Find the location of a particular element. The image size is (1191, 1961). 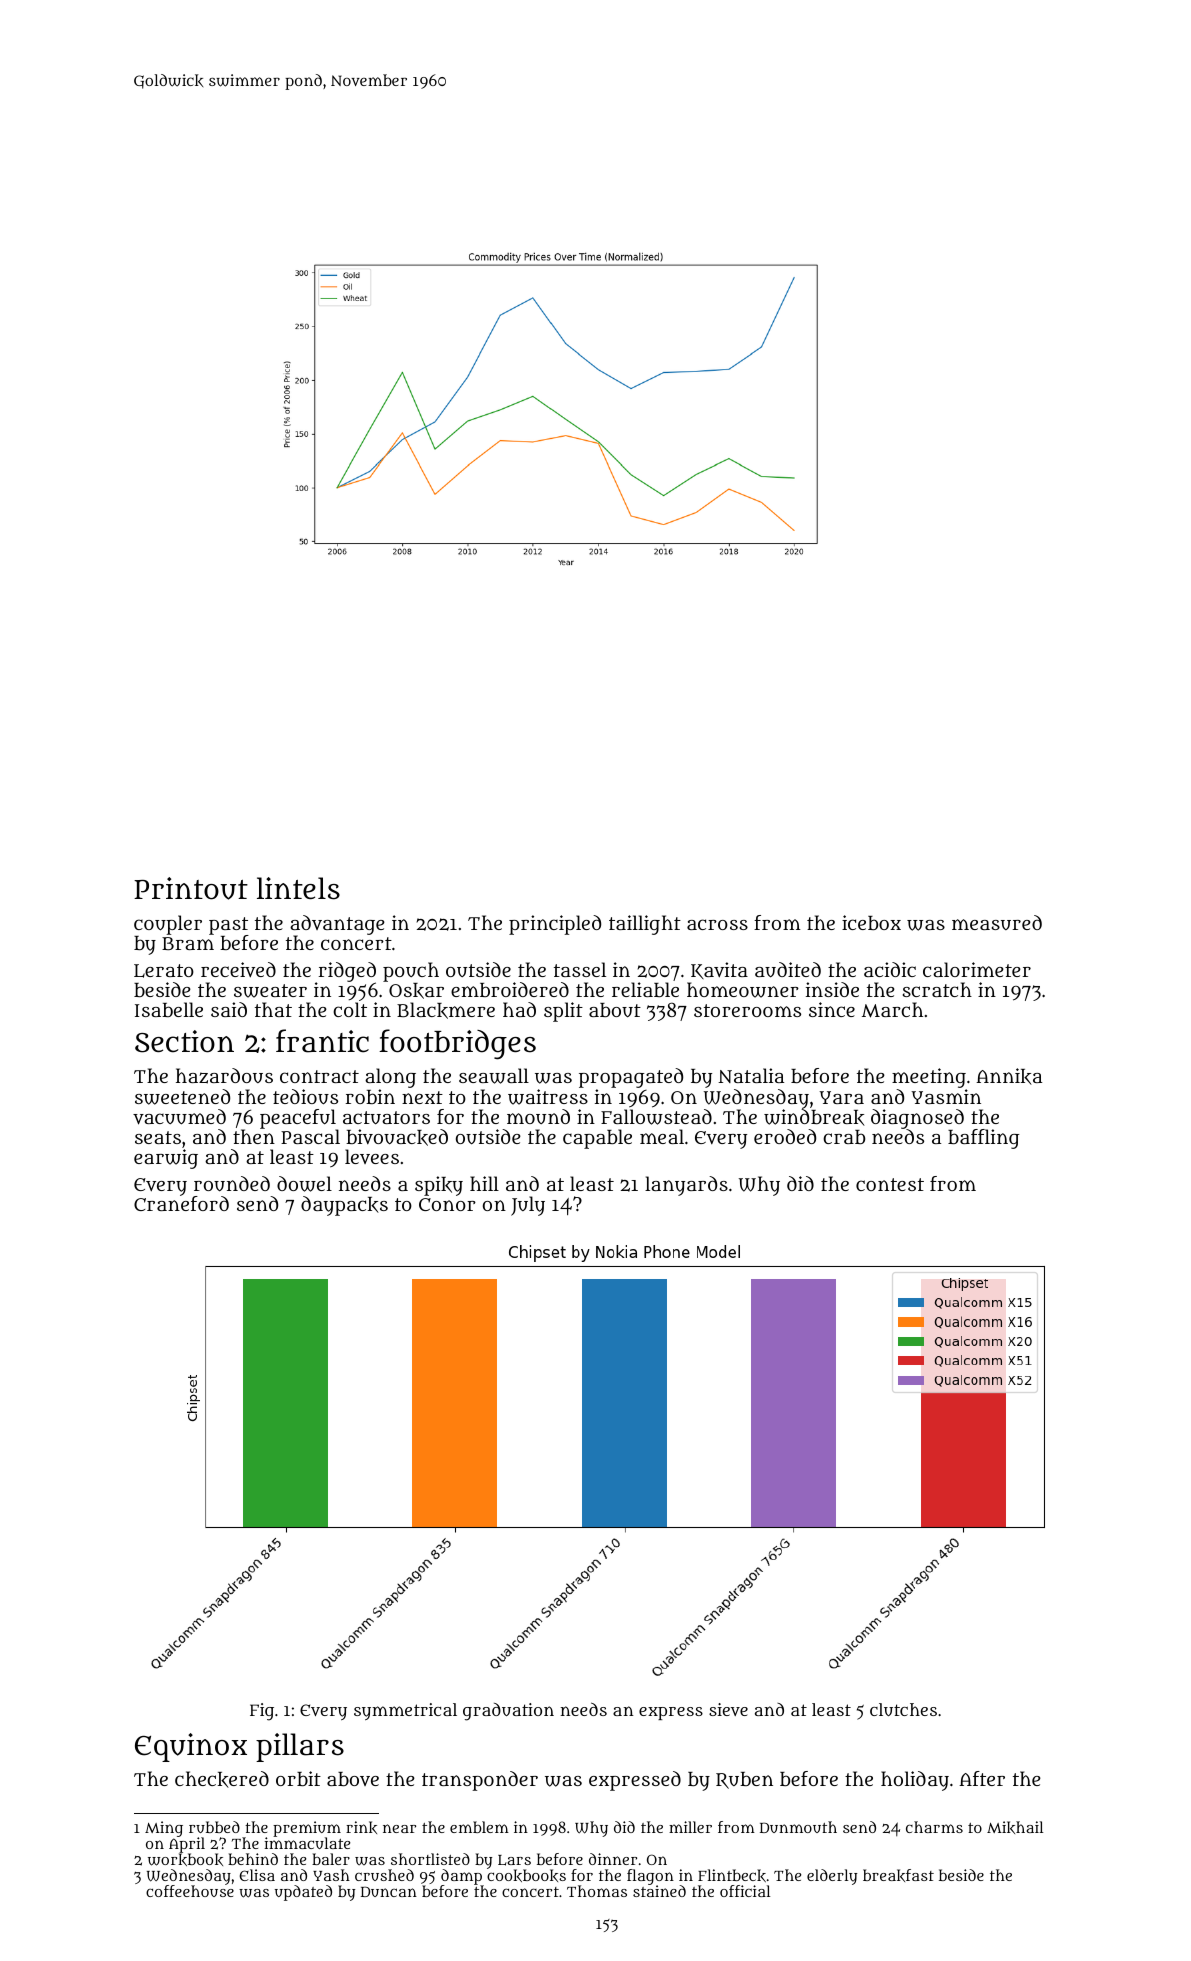

advantage is located at coordinates (337, 925).
